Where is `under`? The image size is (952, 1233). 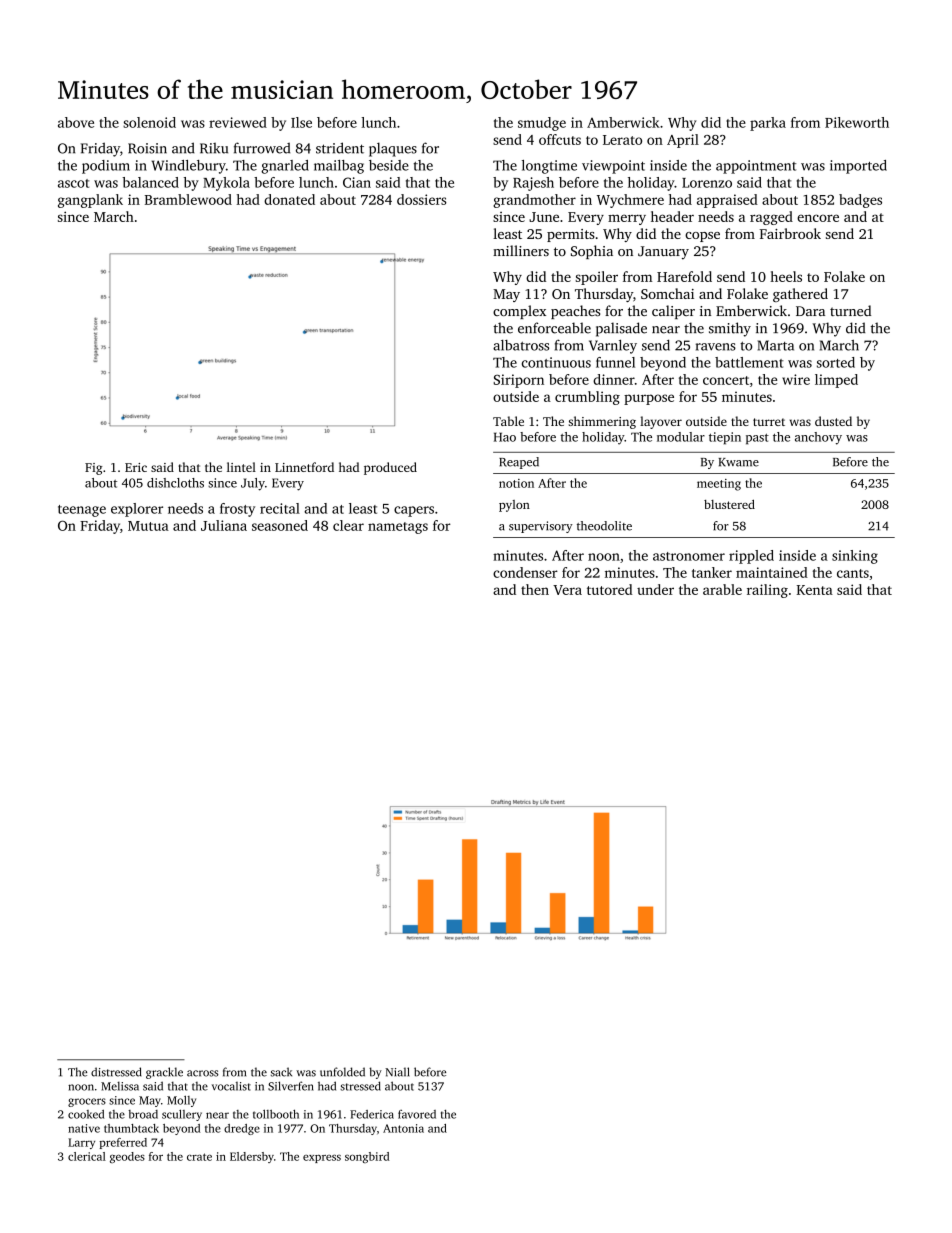 under is located at coordinates (655, 589).
